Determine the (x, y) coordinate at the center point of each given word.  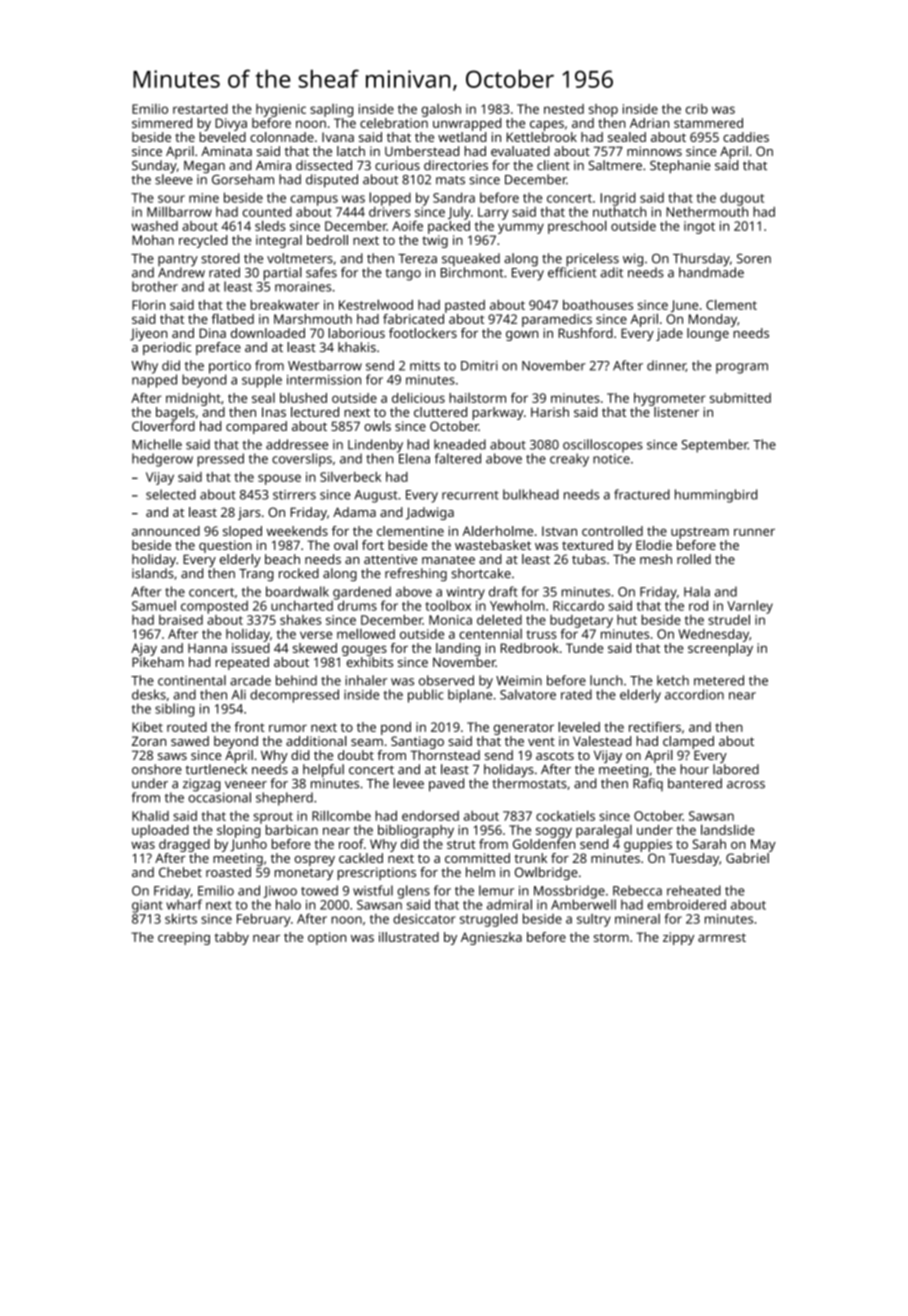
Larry (493, 213)
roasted (228, 872)
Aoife (407, 226)
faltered (458, 458)
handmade (711, 272)
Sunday (154, 166)
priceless (592, 260)
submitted (740, 398)
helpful (323, 771)
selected (171, 494)
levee (408, 783)
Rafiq (648, 784)
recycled (203, 241)
